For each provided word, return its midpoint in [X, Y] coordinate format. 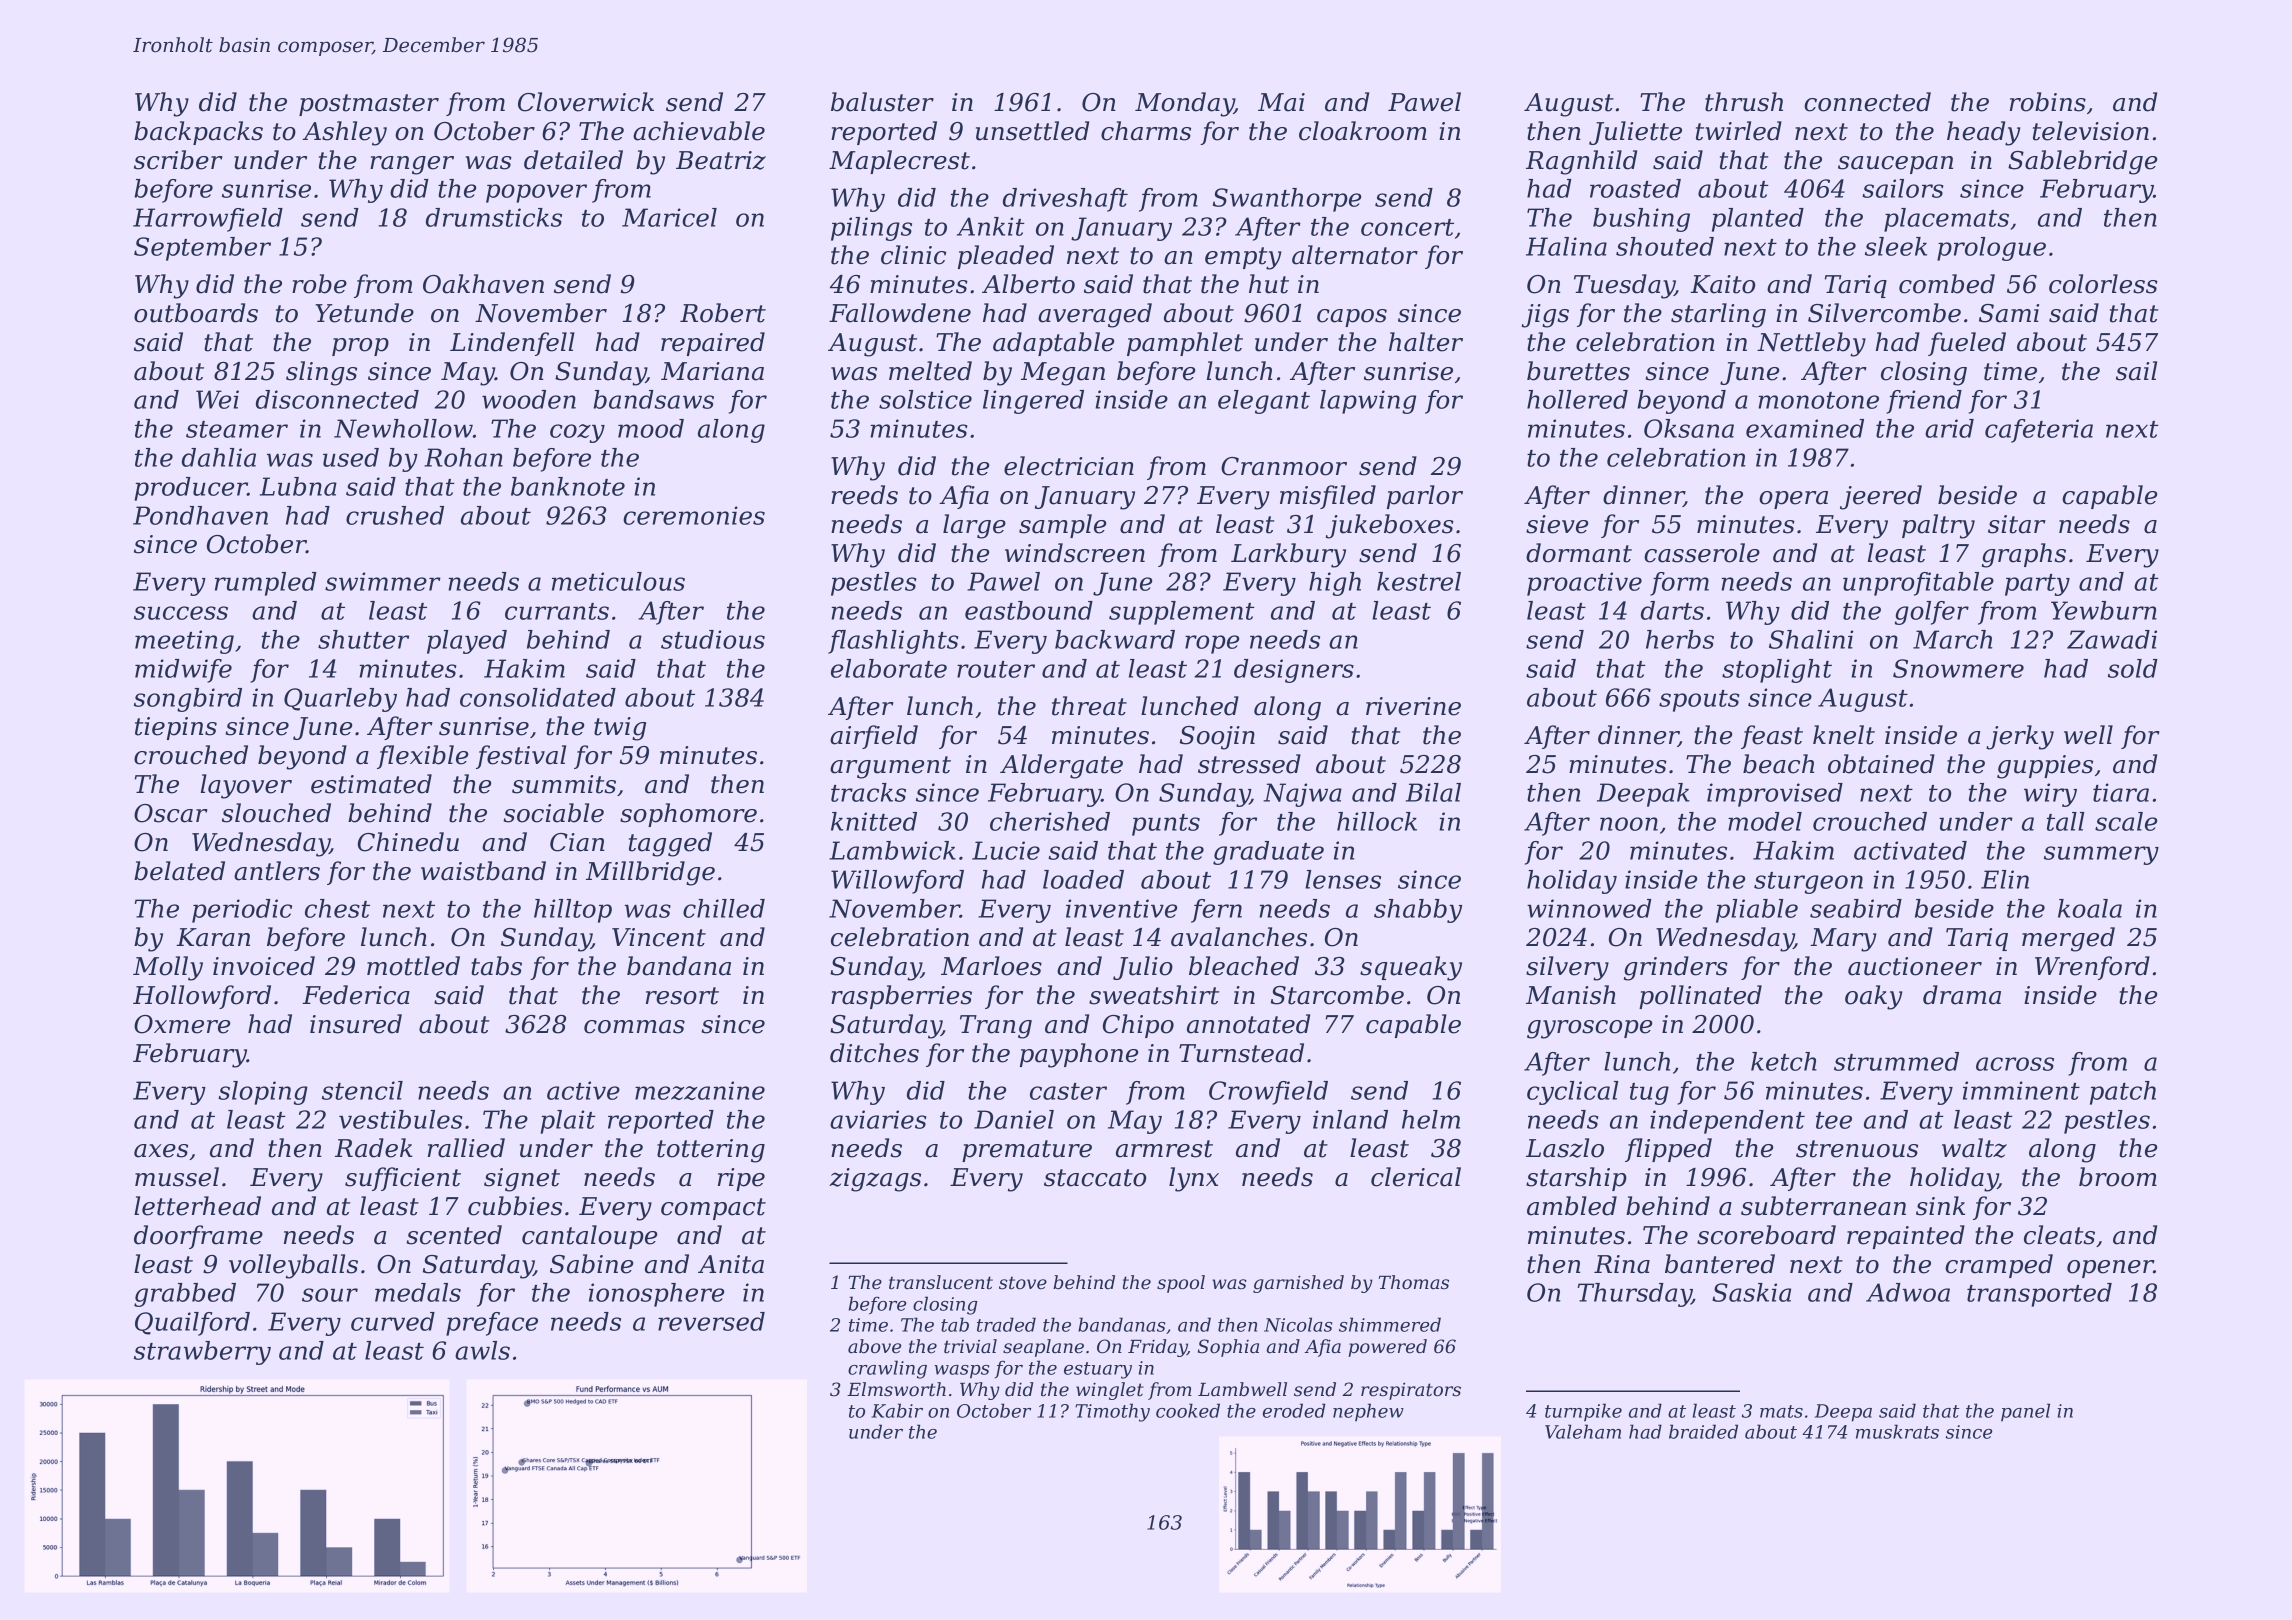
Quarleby [340, 700]
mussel [177, 1177]
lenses [1343, 879]
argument [890, 767]
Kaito [1722, 284]
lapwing [1368, 402]
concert [1407, 227]
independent [1727, 1122]
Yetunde [364, 313]
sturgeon [1808, 883]
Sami [2009, 313]
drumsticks [494, 217]
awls [482, 1350]
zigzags [875, 1180]
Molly [168, 968]
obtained [1881, 764]
